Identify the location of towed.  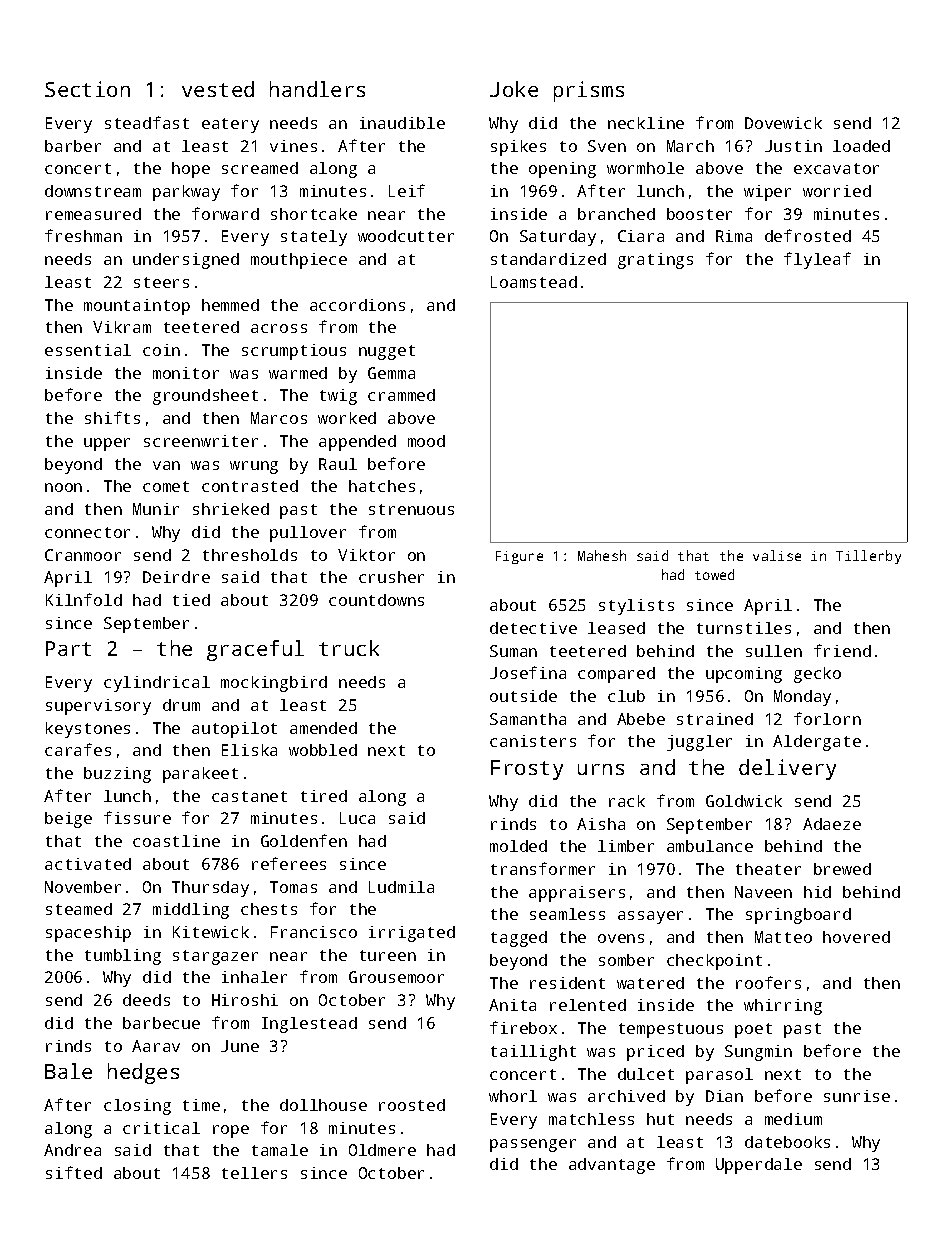
(714, 574).
